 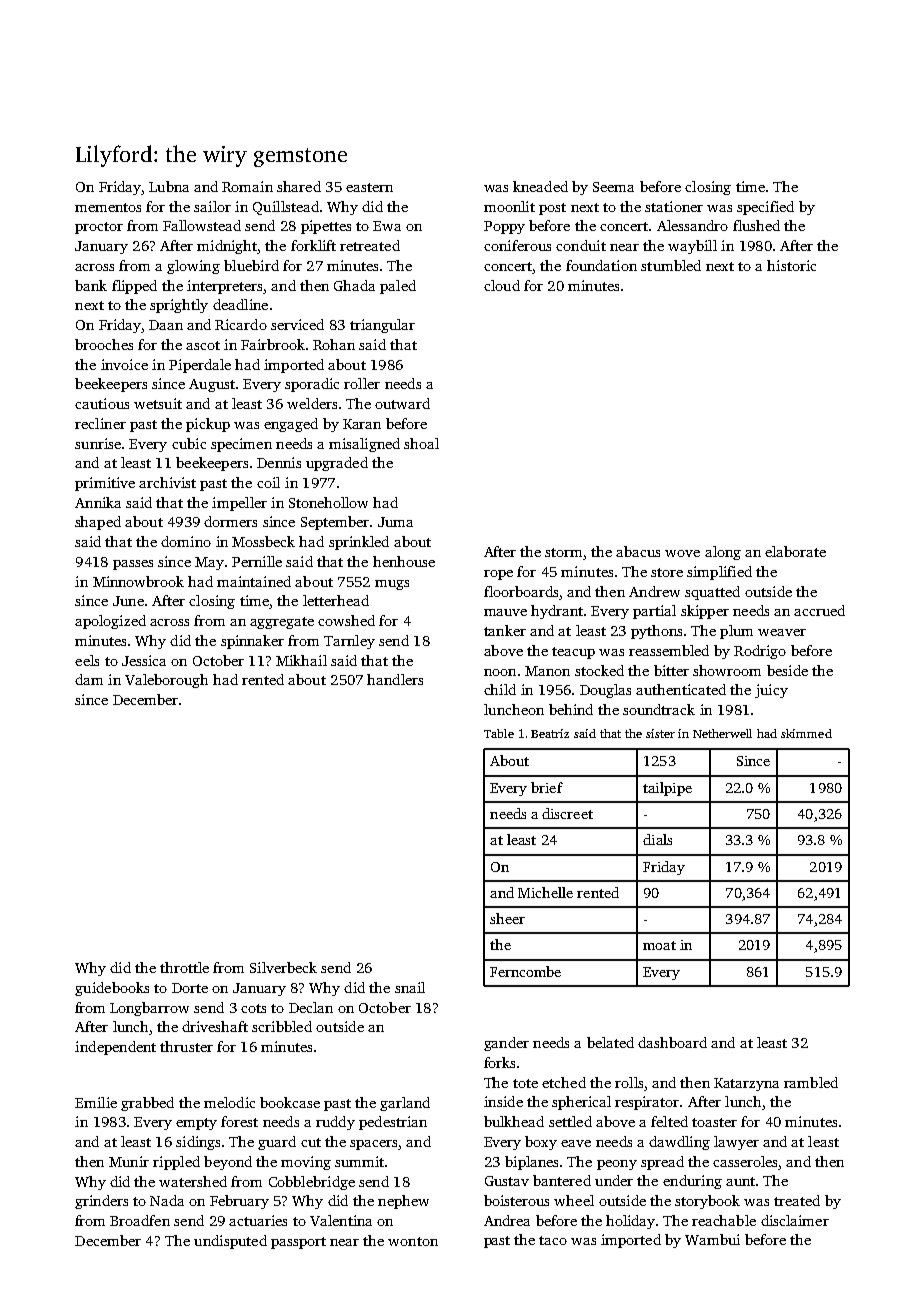 I want to click on brief, so click(x=547, y=787).
